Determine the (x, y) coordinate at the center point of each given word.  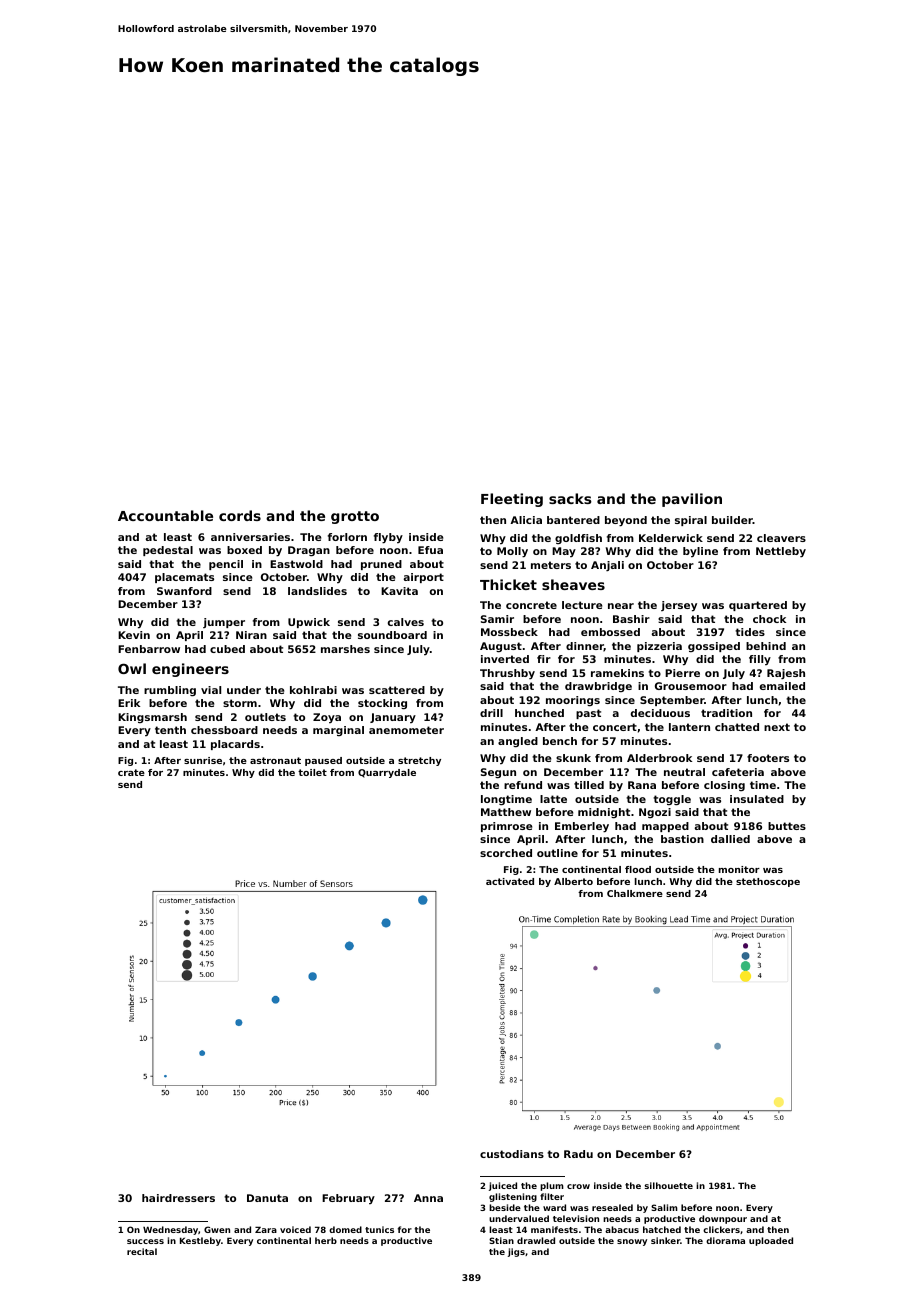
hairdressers (178, 1198)
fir (544, 659)
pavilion (692, 500)
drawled (536, 1240)
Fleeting (512, 500)
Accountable (165, 515)
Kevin (134, 635)
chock (769, 619)
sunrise (203, 760)
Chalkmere (635, 893)
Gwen (217, 1229)
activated (510, 881)
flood (638, 869)
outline (557, 853)
